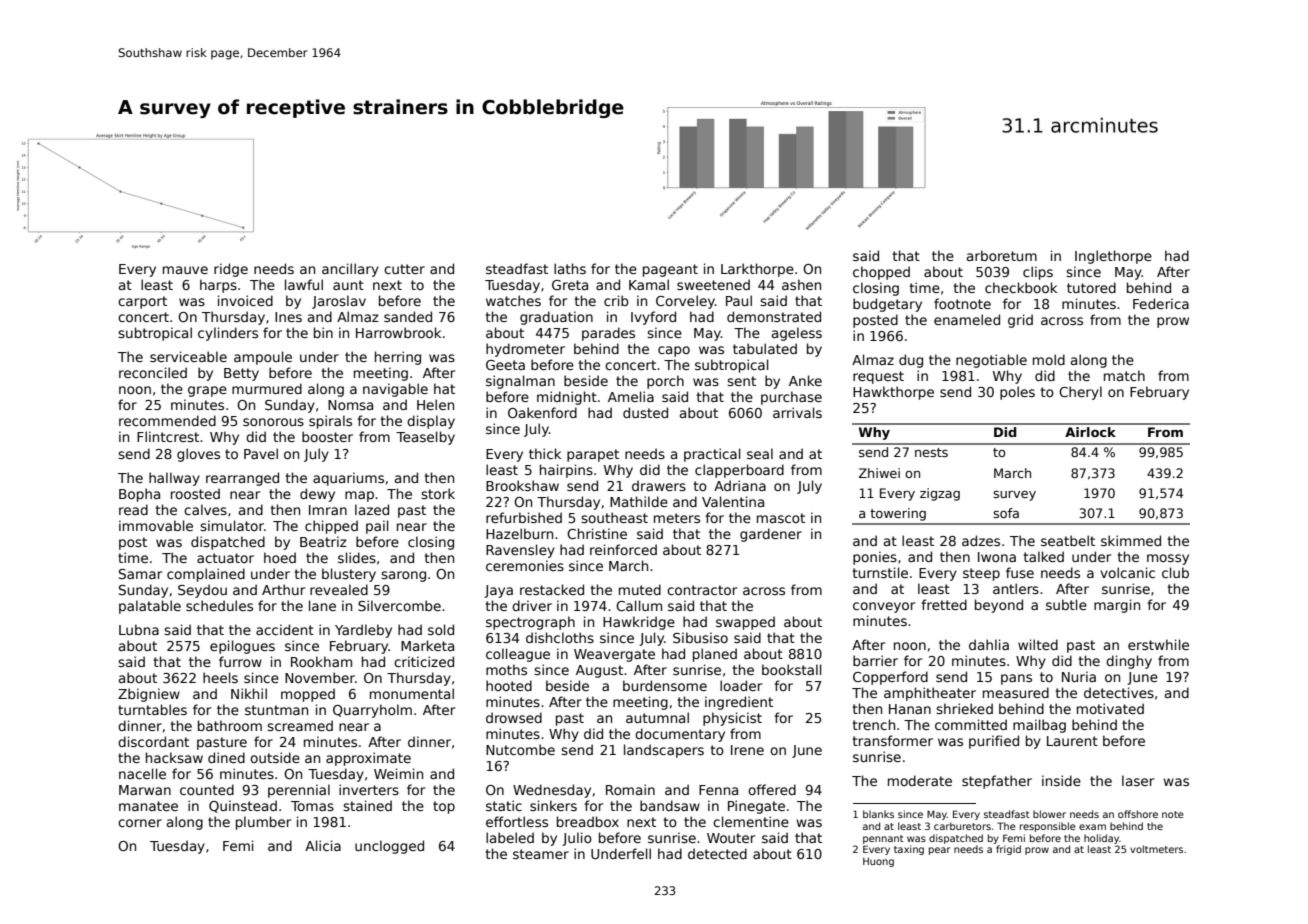 The height and width of the page is (924, 1308). What do you see at coordinates (1002, 255) in the page?
I see `arboretum` at bounding box center [1002, 255].
